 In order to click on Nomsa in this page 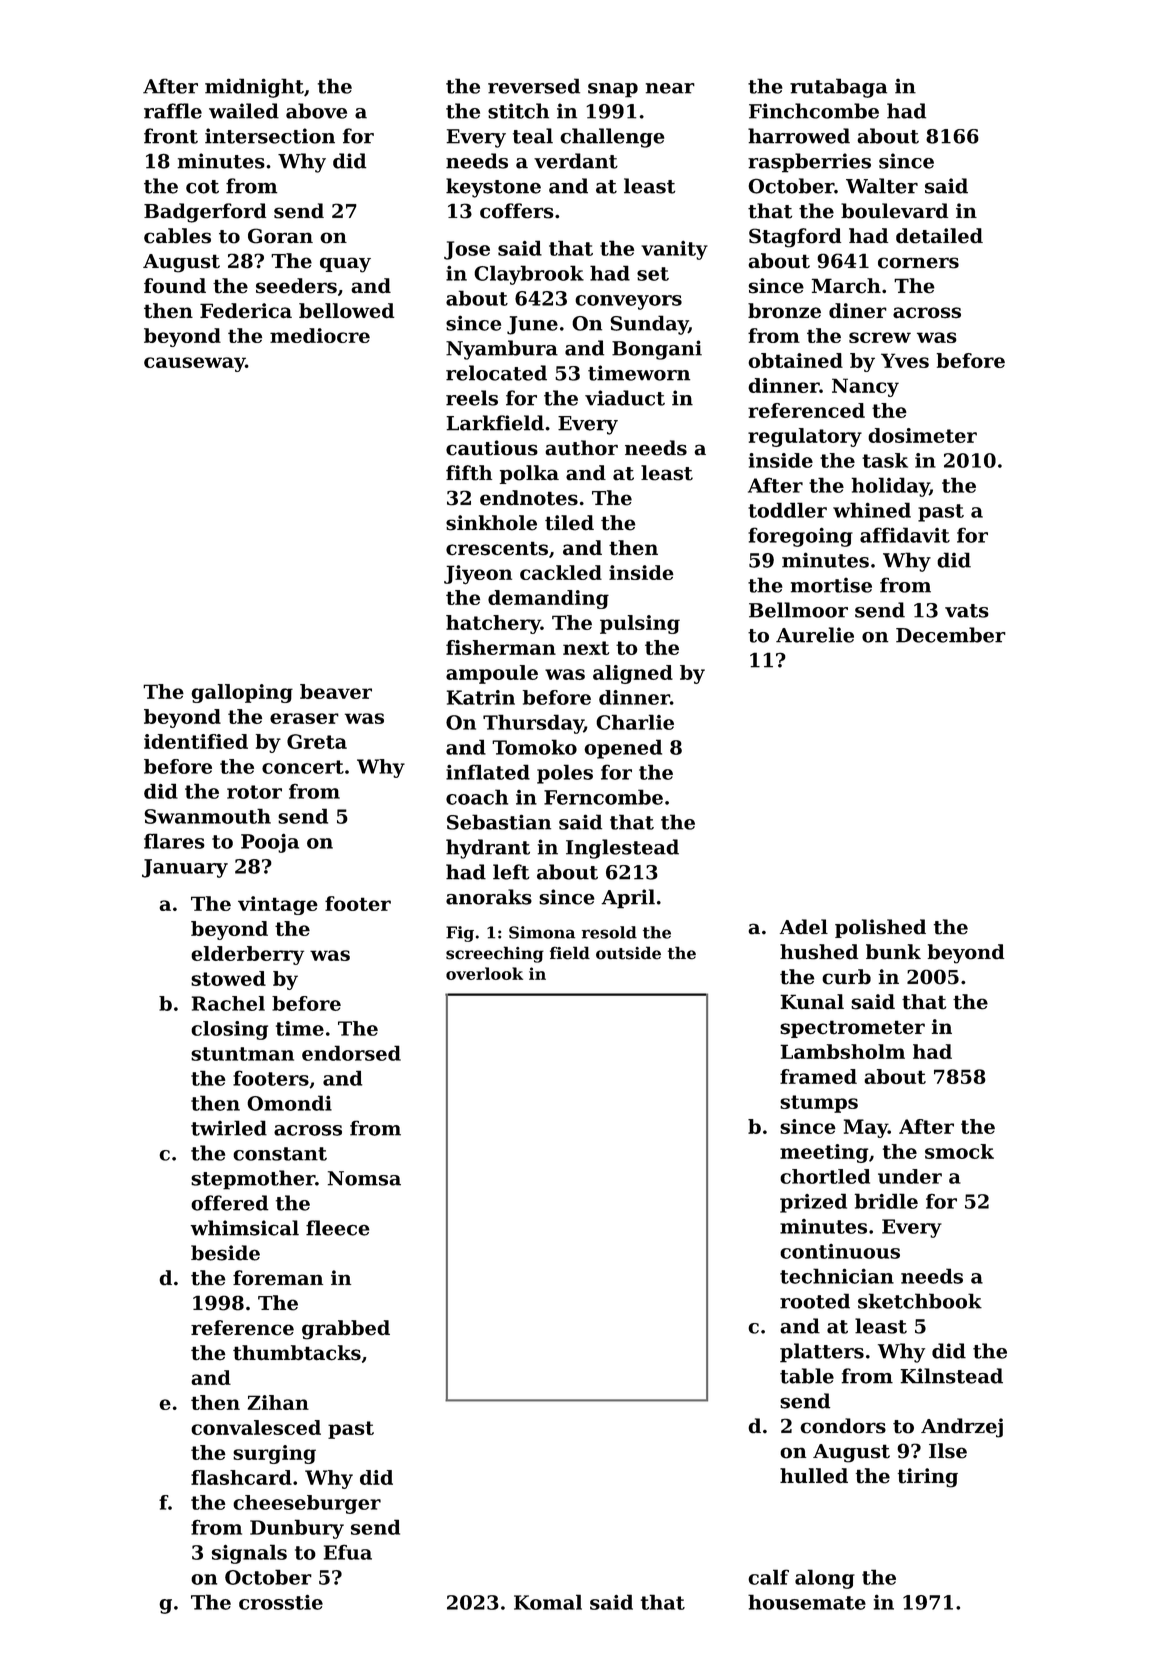, I will do `click(364, 1178)`.
